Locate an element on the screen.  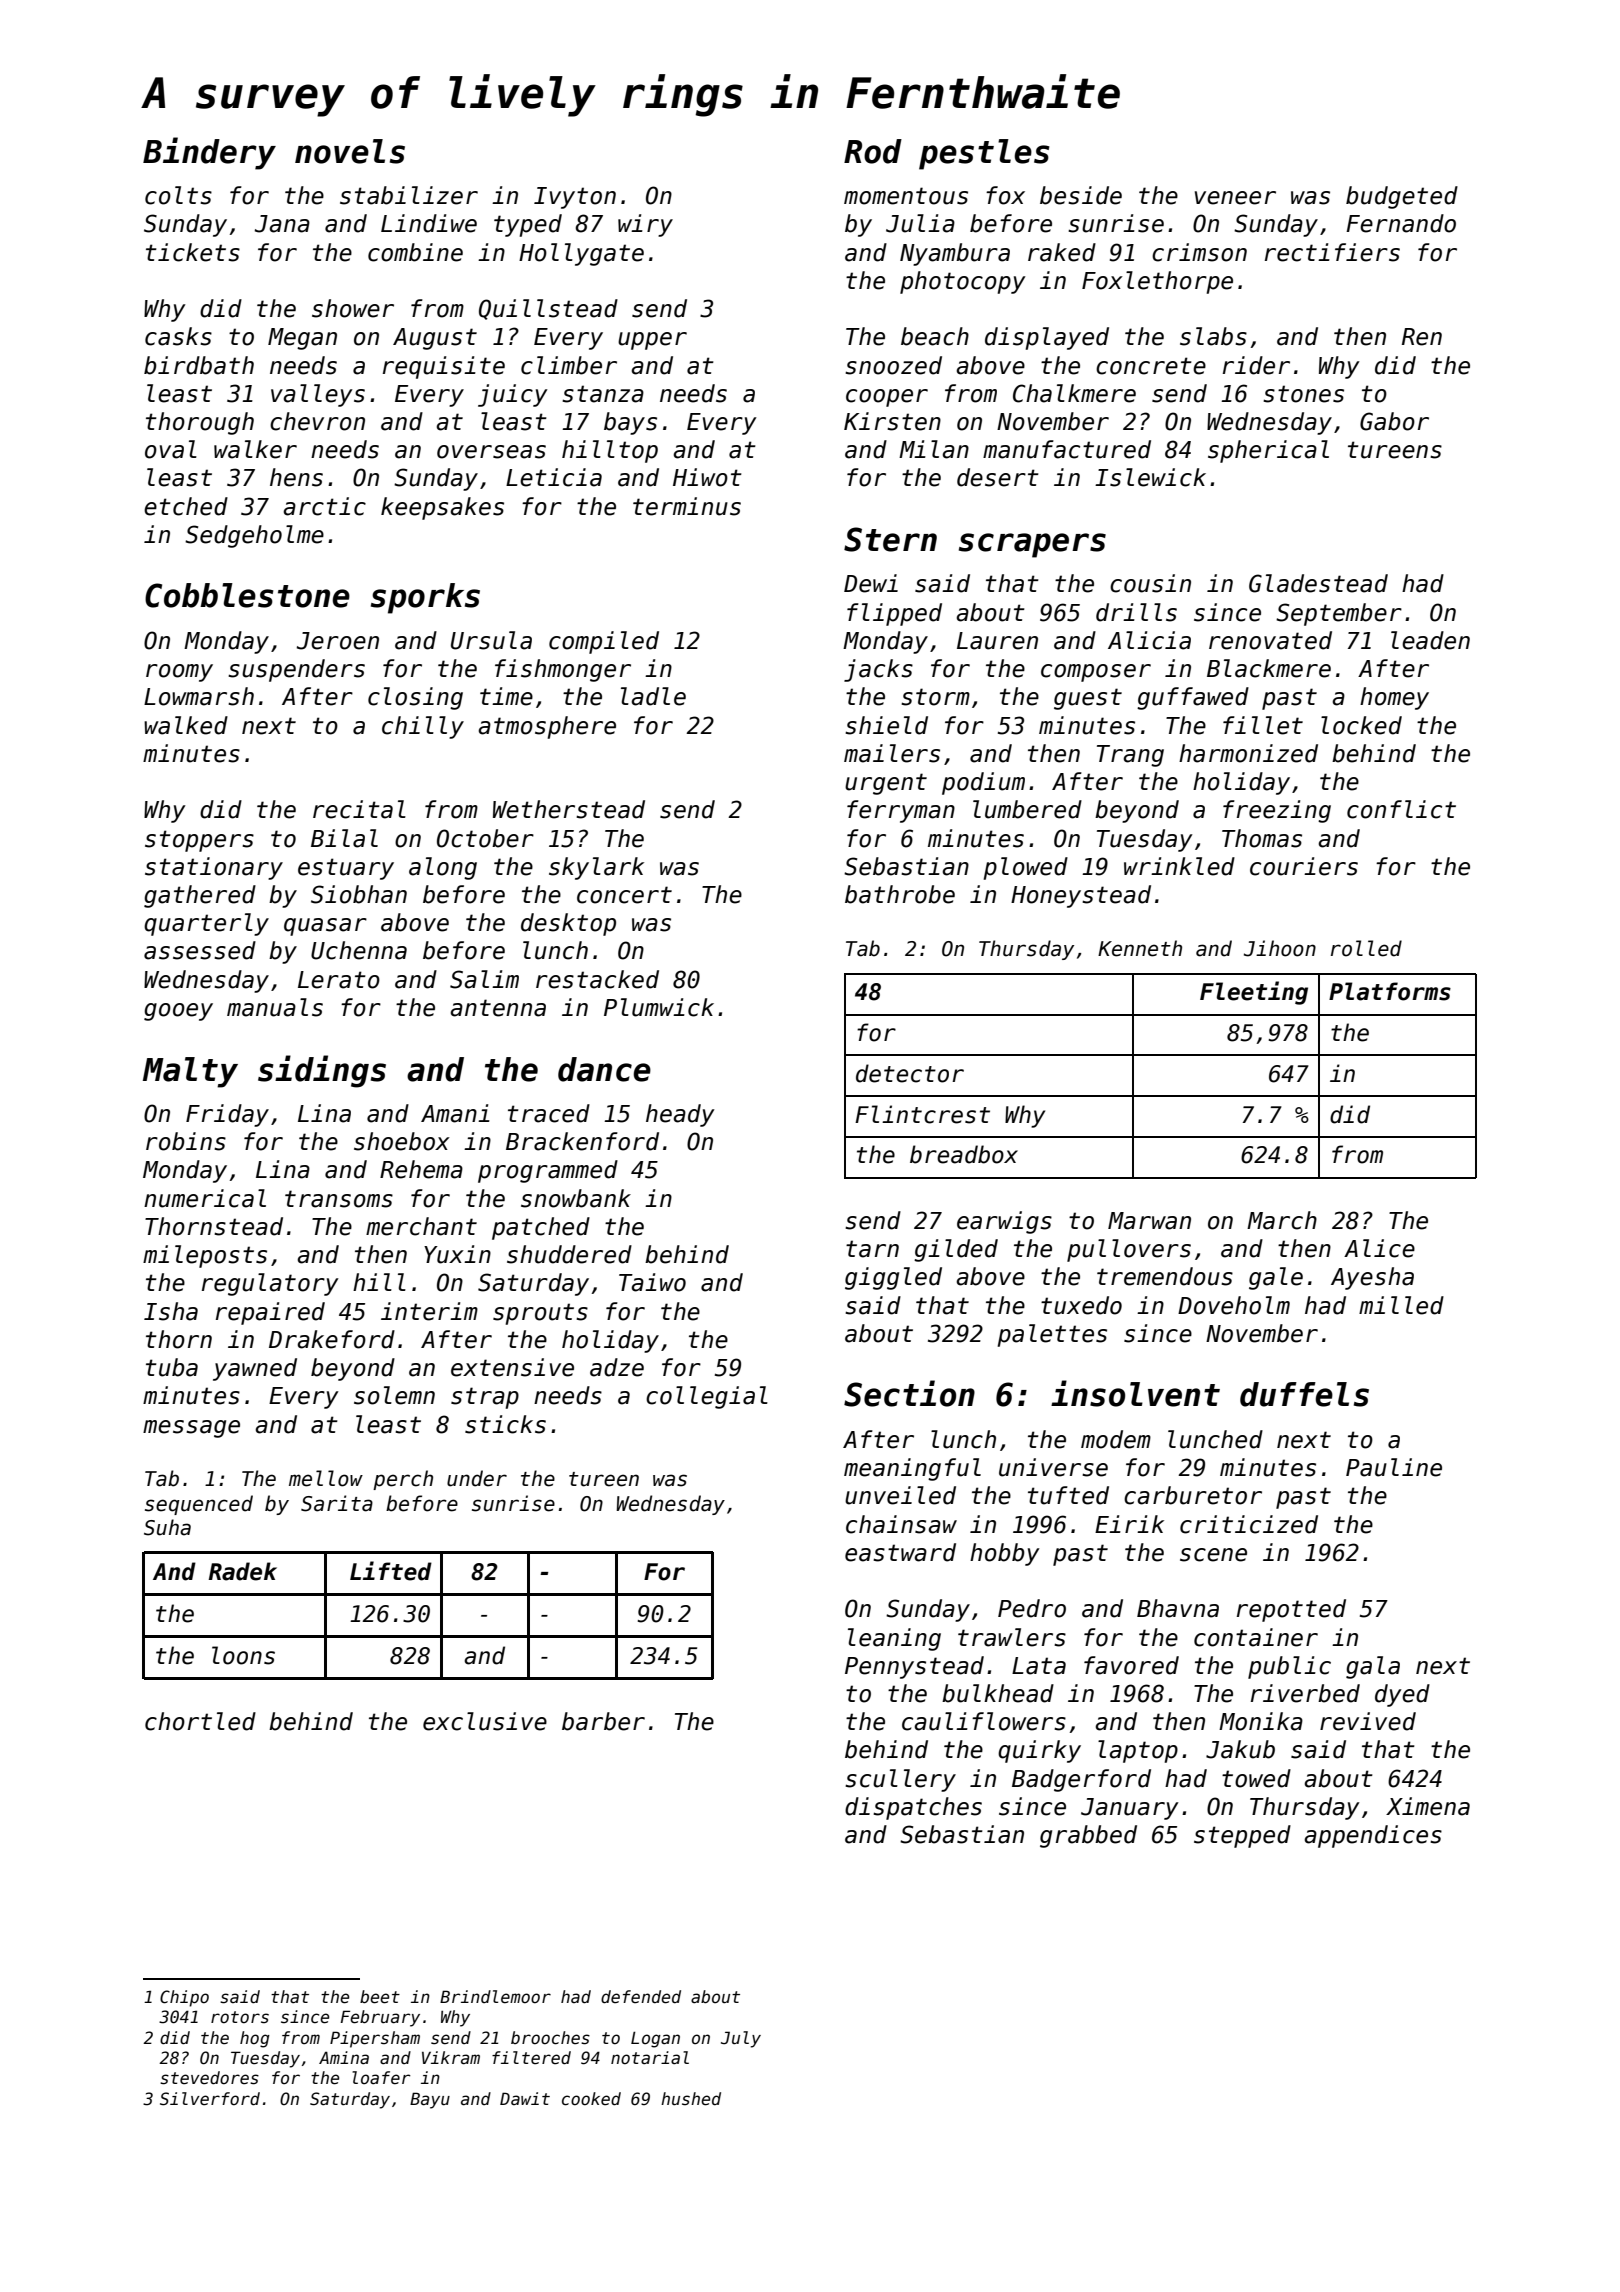
Fernando is located at coordinates (1401, 223).
